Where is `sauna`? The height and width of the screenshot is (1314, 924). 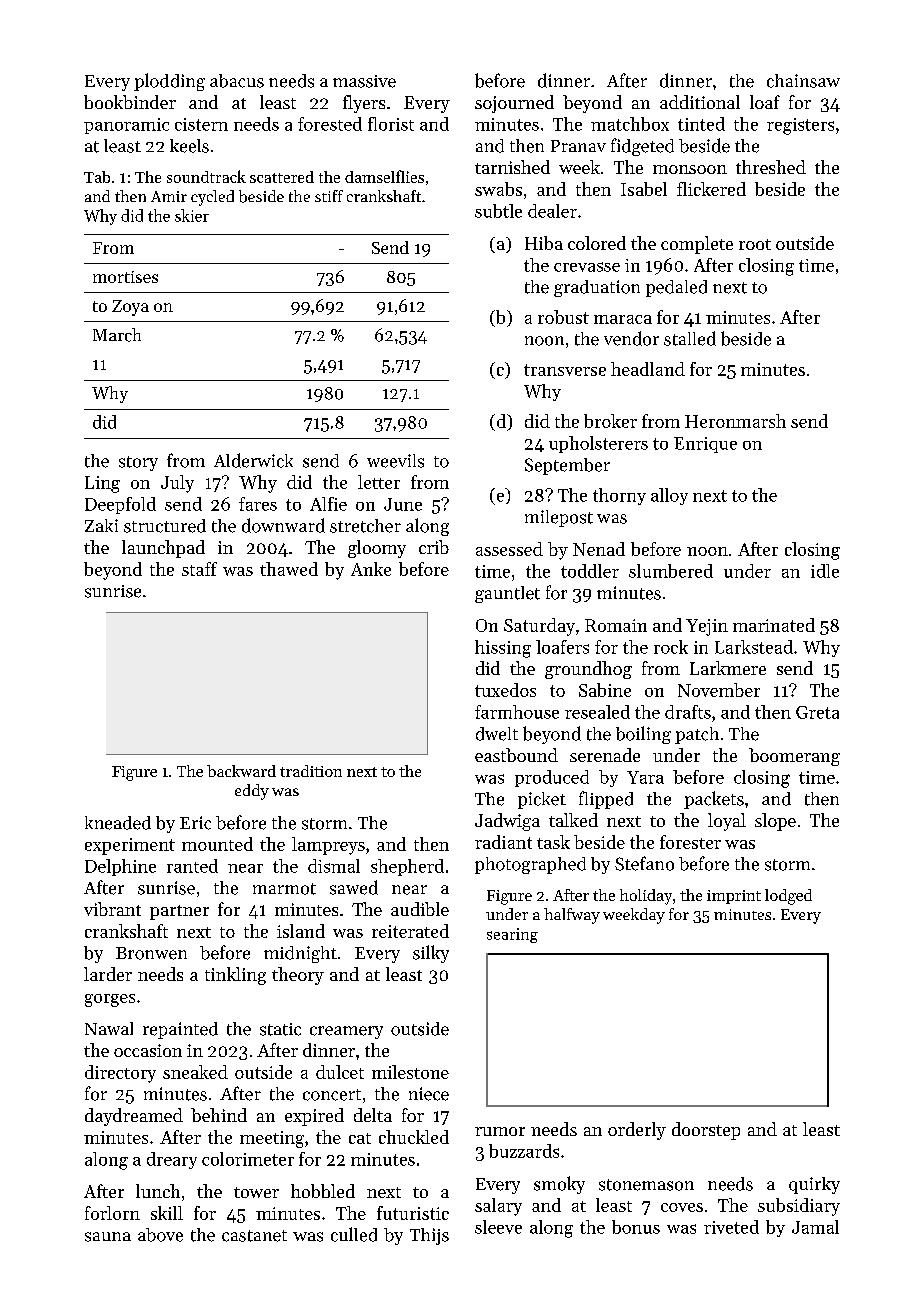 sauna is located at coordinates (108, 1237).
